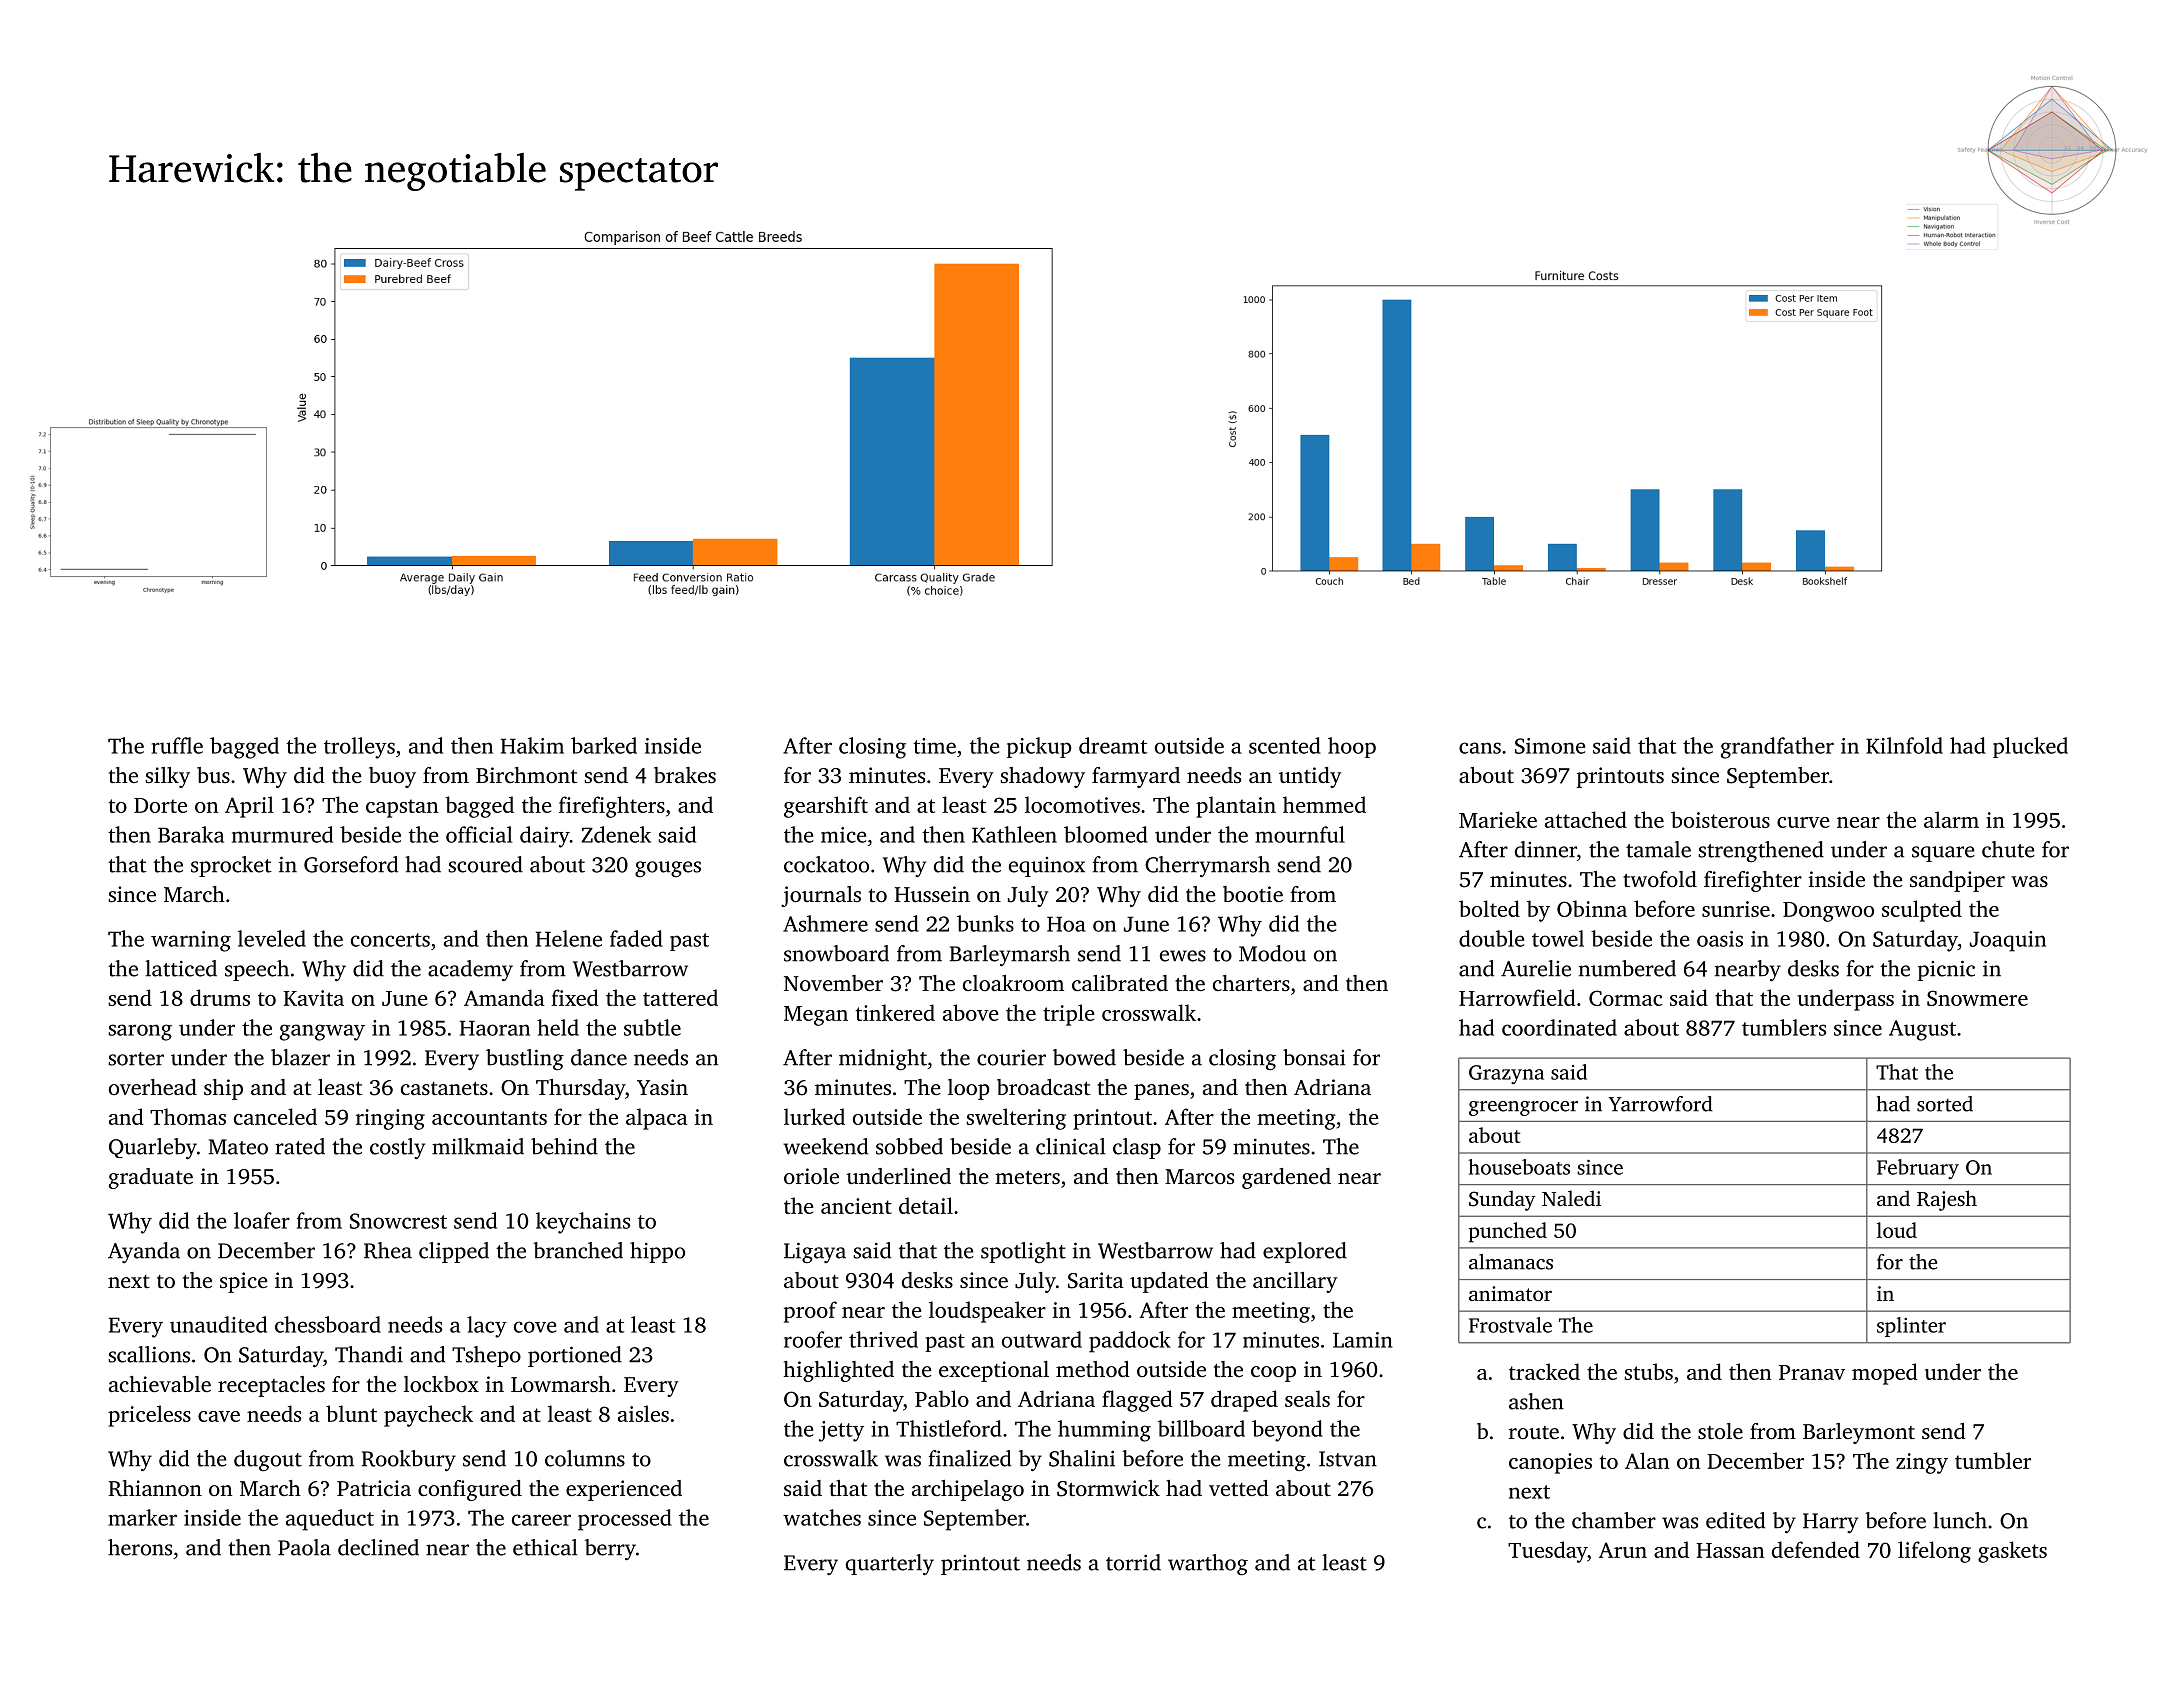 This document has height=1683, width=2178. I want to click on torrid, so click(1133, 1562).
